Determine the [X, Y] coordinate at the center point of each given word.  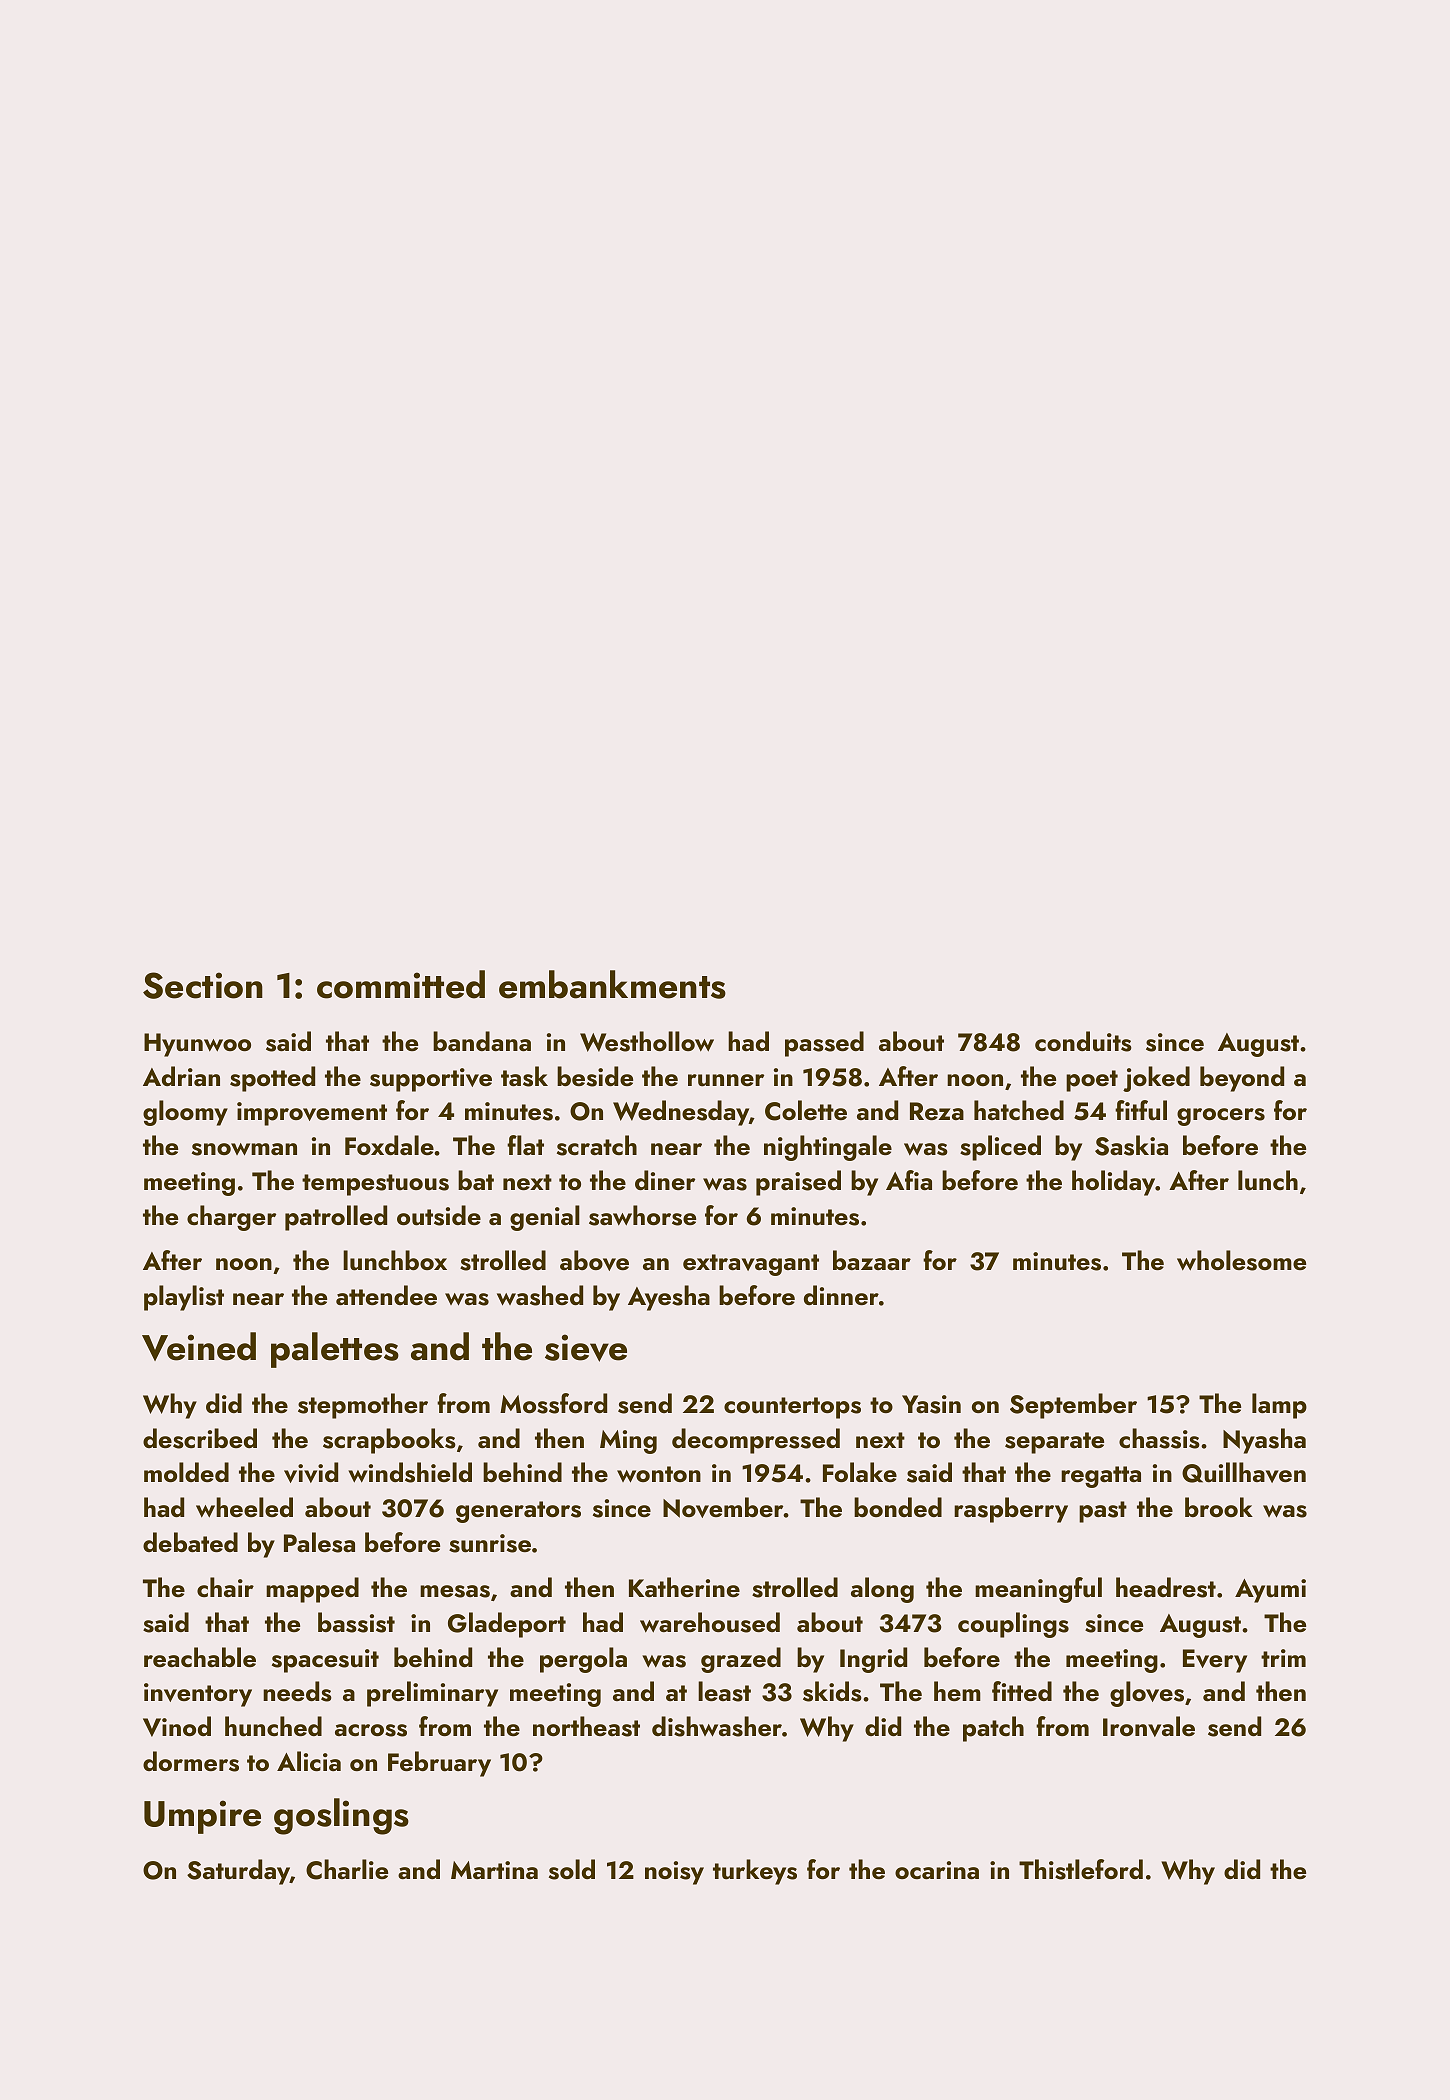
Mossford [553, 1403]
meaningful [1038, 1590]
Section [203, 985]
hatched [1019, 1110]
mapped [312, 1590]
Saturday [238, 1872]
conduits [1083, 1041]
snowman [244, 1149]
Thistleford [1081, 1869]
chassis [1159, 1438]
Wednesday [681, 1113]
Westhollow [647, 1041]
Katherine [684, 1587]
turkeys [755, 1872]
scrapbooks [389, 1441]
